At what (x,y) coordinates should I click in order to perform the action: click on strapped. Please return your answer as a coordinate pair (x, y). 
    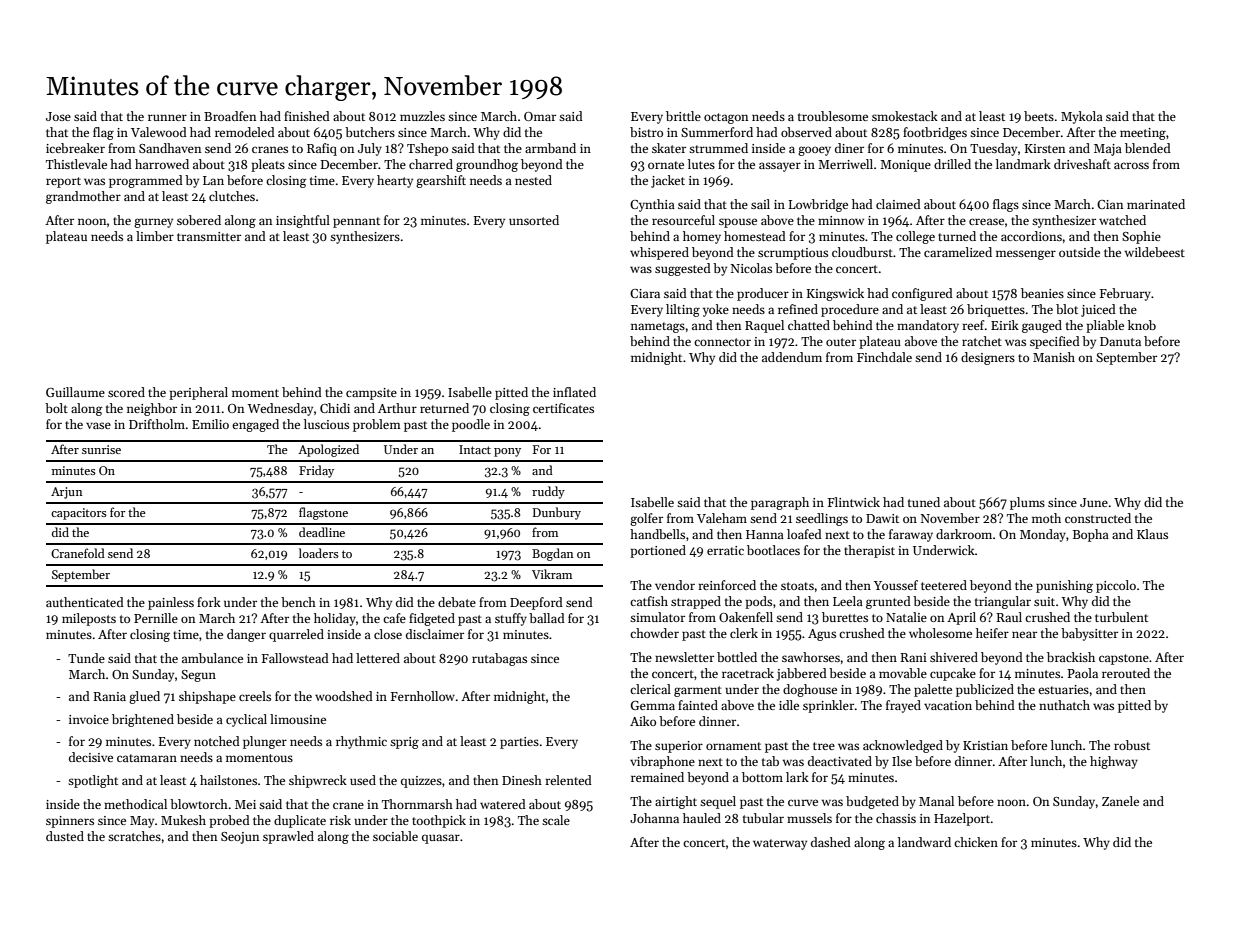
    Looking at the image, I should click on (696, 602).
